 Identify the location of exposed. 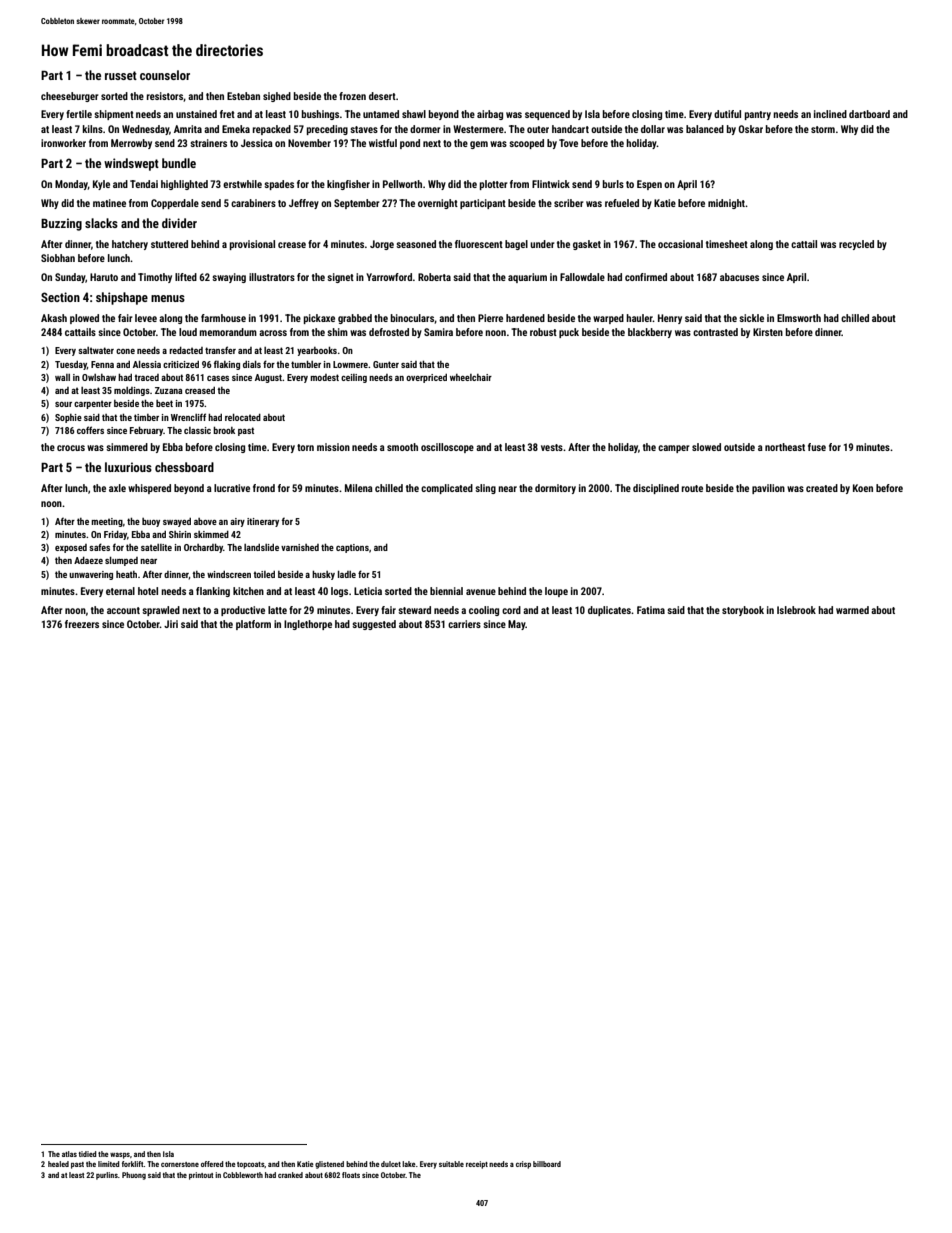
(71, 548).
